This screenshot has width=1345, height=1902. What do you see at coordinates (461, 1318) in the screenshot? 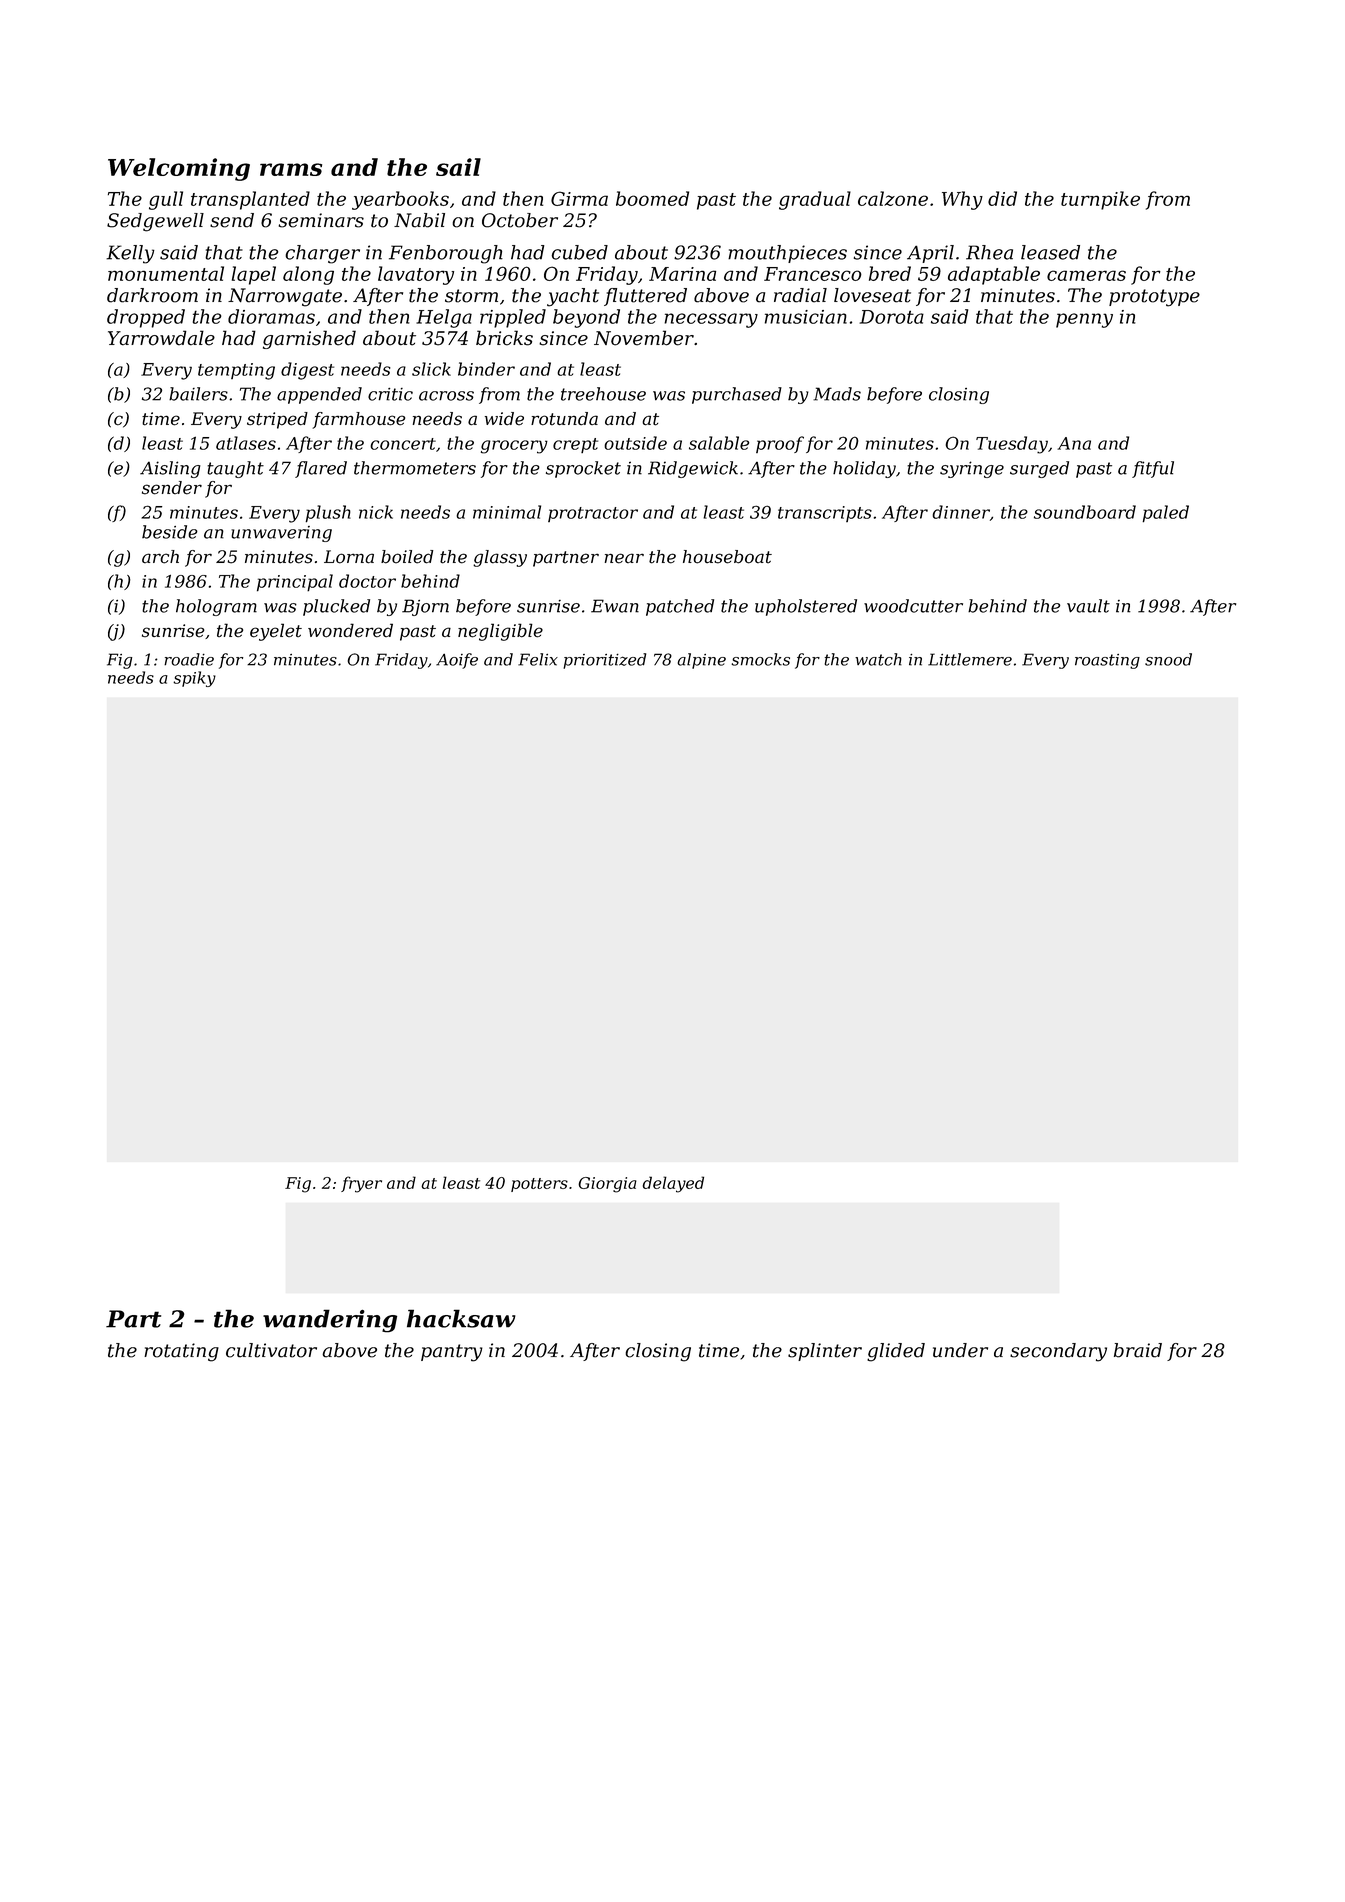
I see `hacksaw` at bounding box center [461, 1318].
